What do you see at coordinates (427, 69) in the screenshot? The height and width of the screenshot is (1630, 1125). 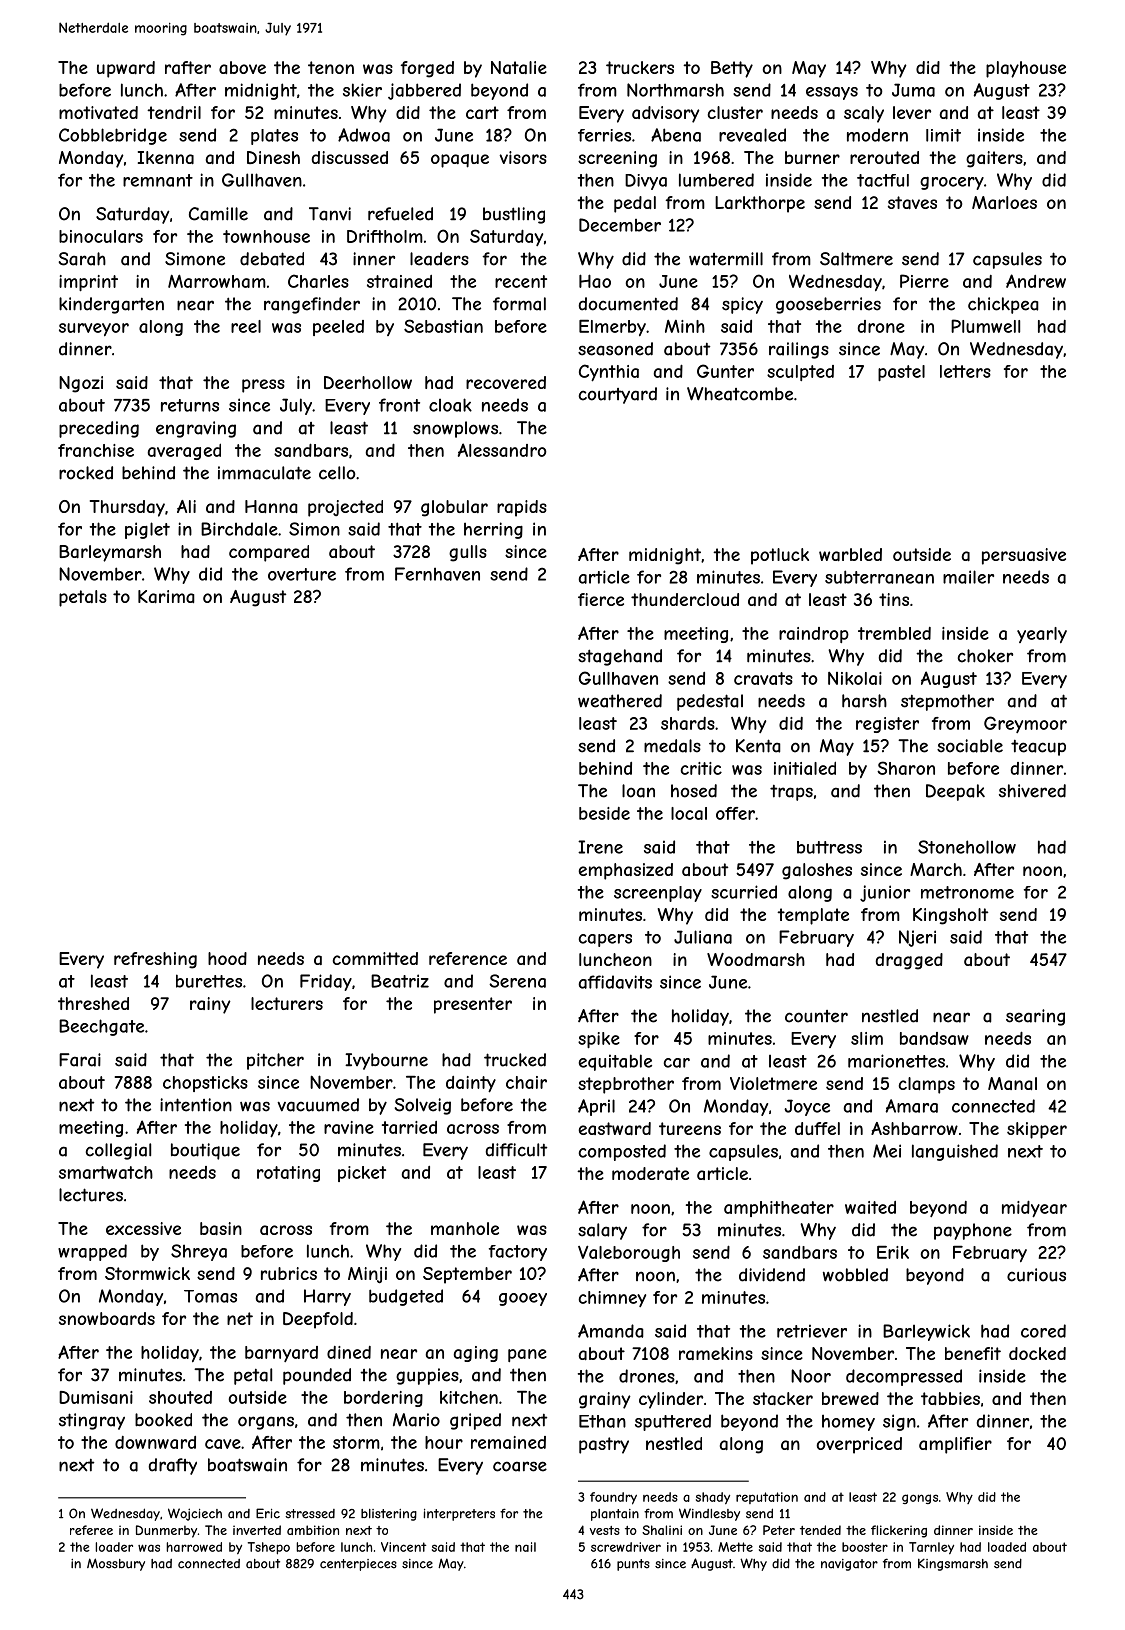 I see `forged` at bounding box center [427, 69].
